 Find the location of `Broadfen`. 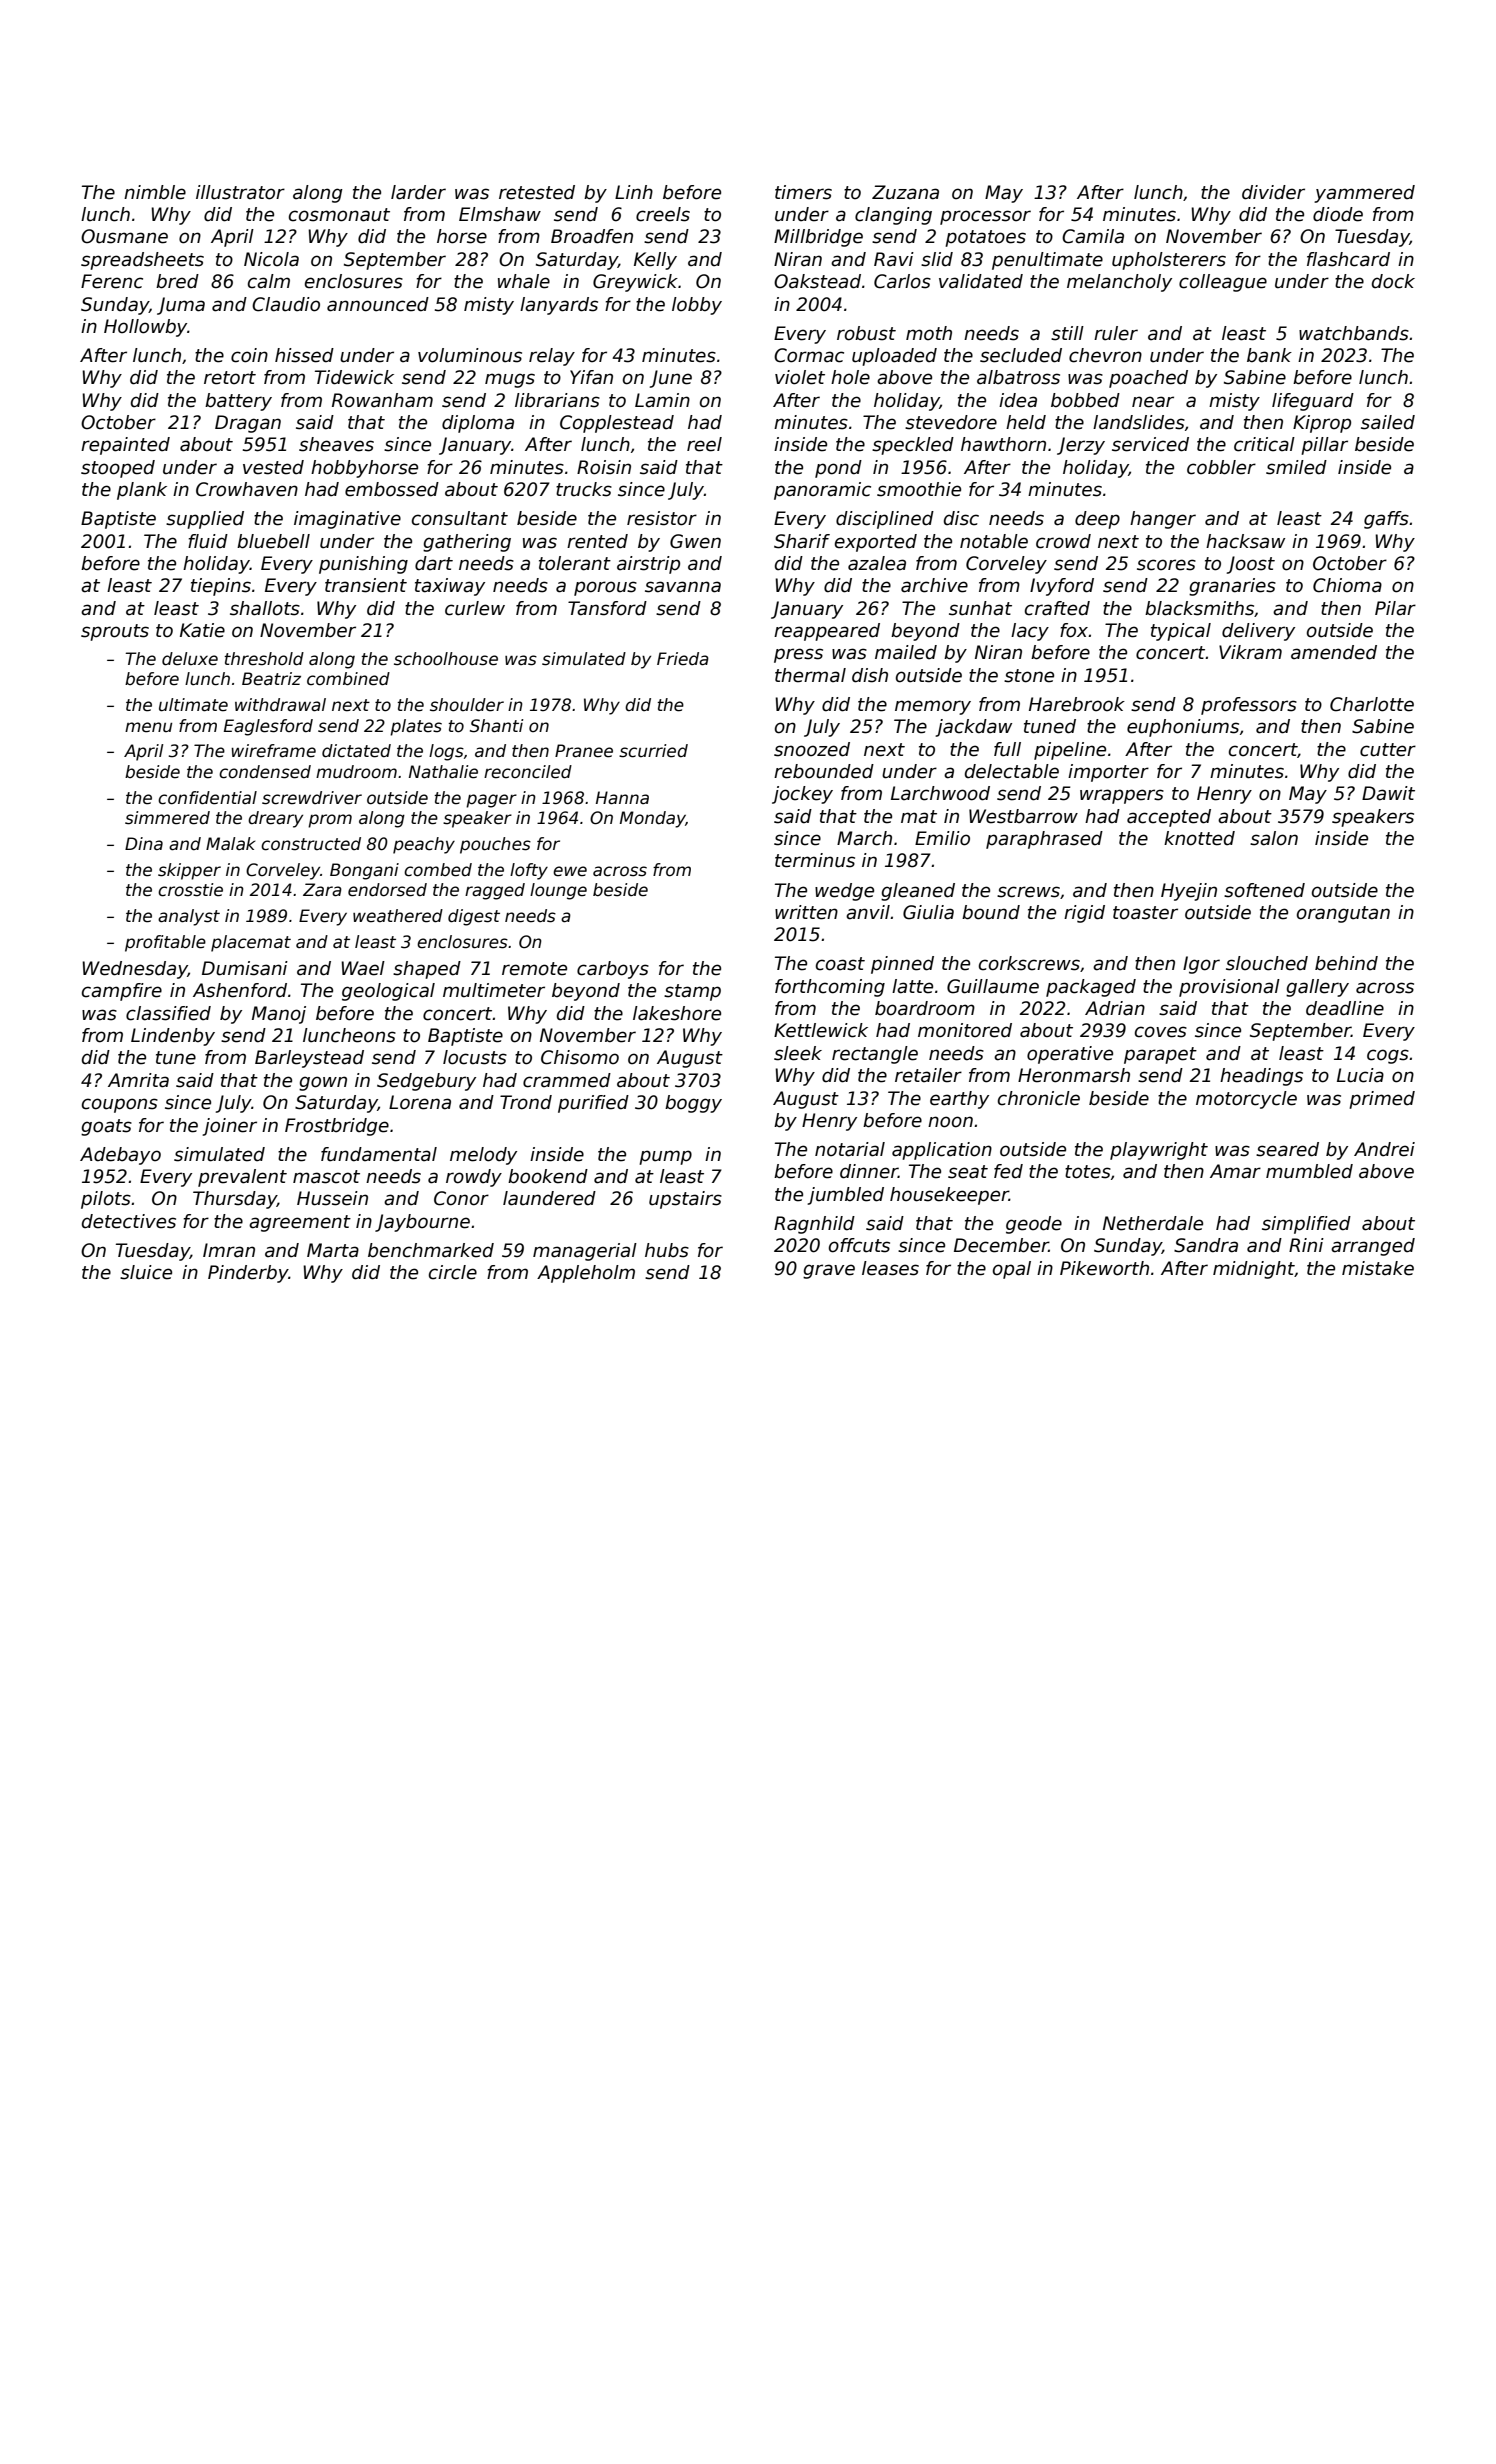

Broadfen is located at coordinates (592, 236).
